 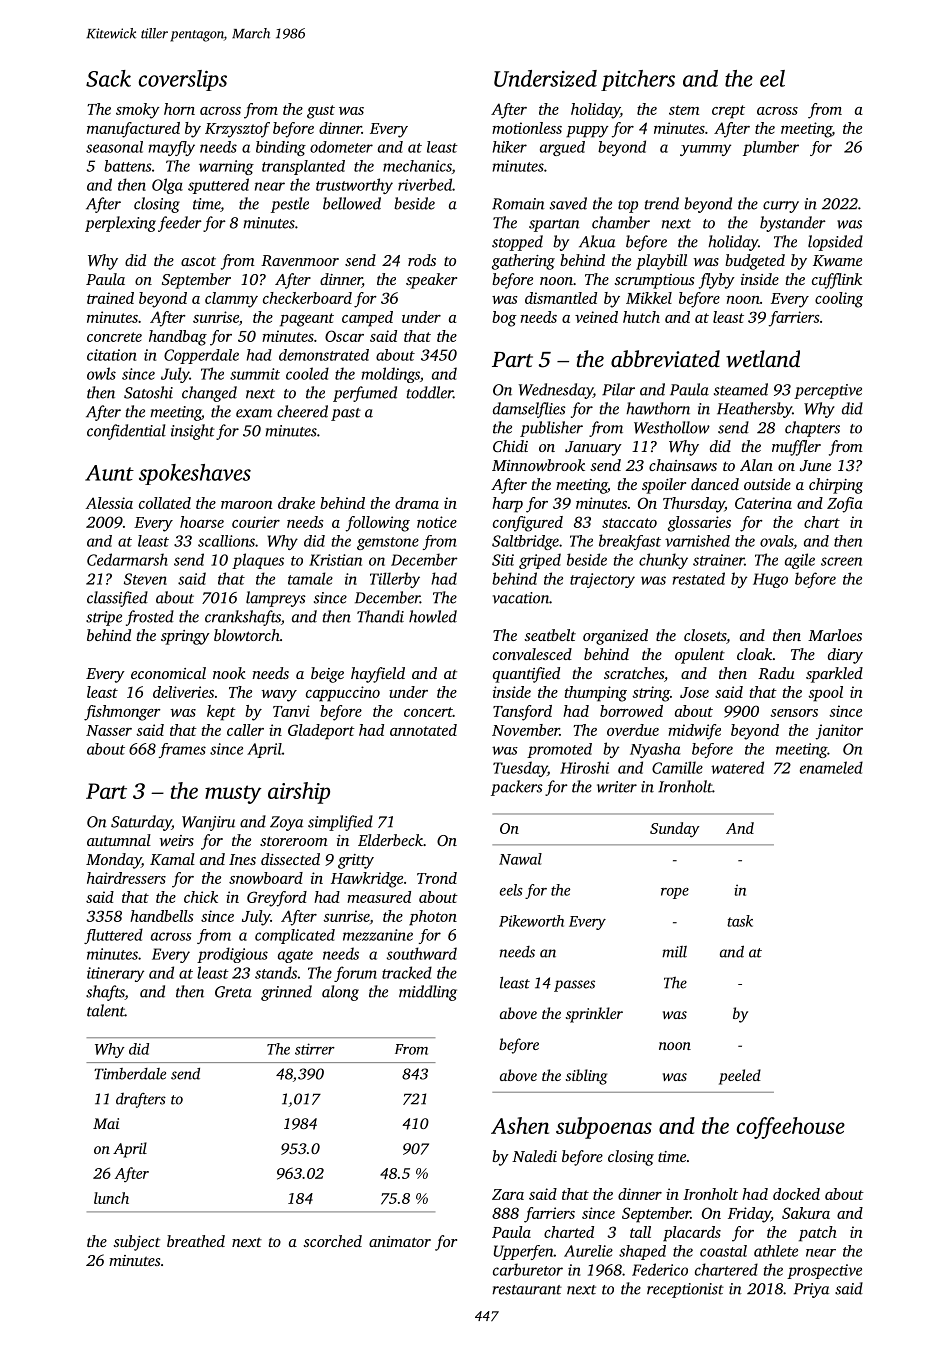 I want to click on vacation, so click(x=521, y=598).
